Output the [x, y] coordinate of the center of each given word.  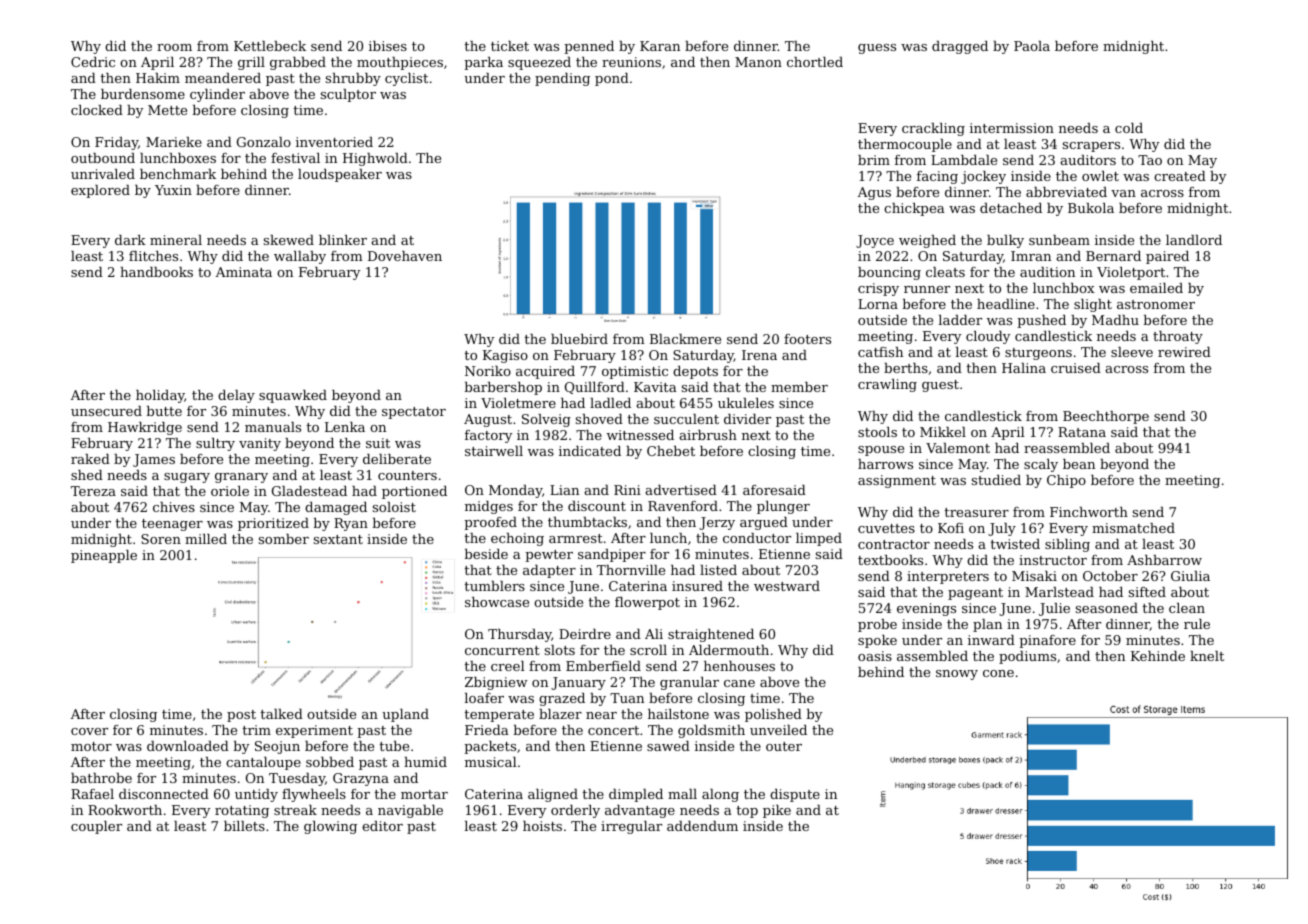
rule [1197, 624]
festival [295, 158]
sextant [338, 539]
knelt [1207, 656]
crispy [878, 289]
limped [819, 539]
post [241, 716]
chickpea [914, 209]
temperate [499, 716]
